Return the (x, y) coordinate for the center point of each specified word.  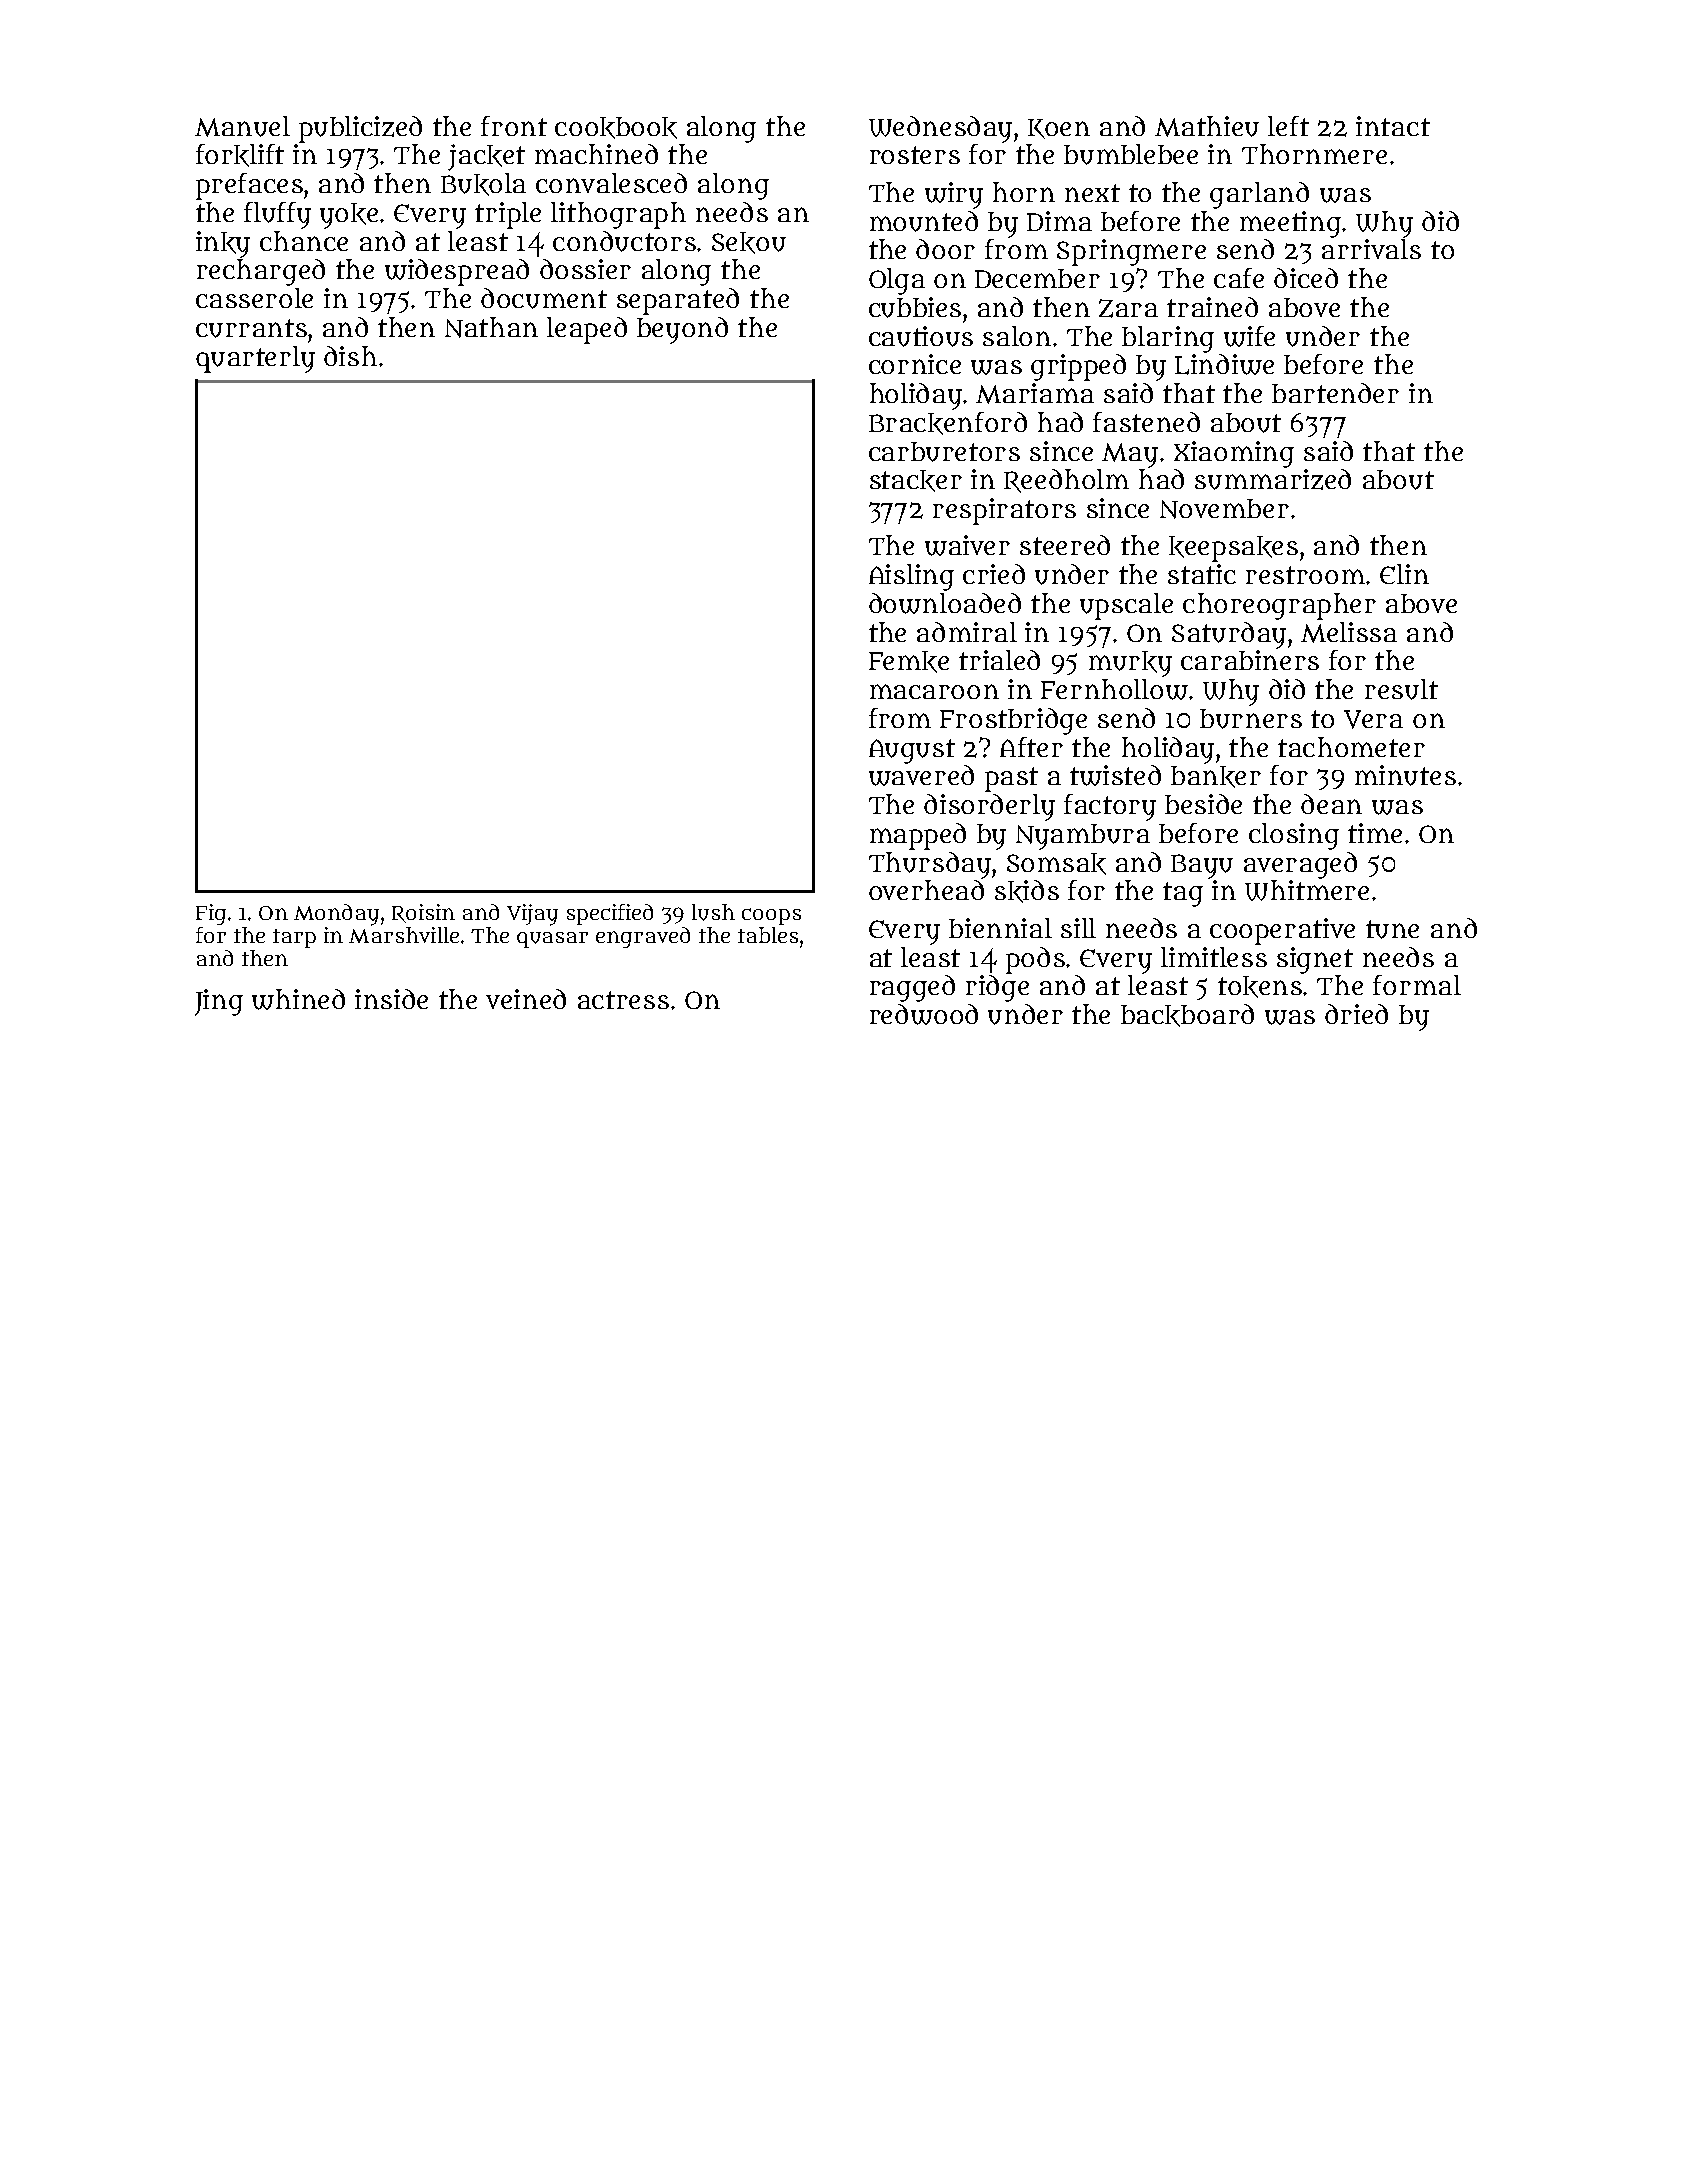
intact (1393, 126)
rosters (915, 155)
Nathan (491, 327)
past (1011, 779)
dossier (585, 269)
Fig (211, 914)
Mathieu (1207, 126)
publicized (360, 129)
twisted (1115, 775)
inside (391, 999)
